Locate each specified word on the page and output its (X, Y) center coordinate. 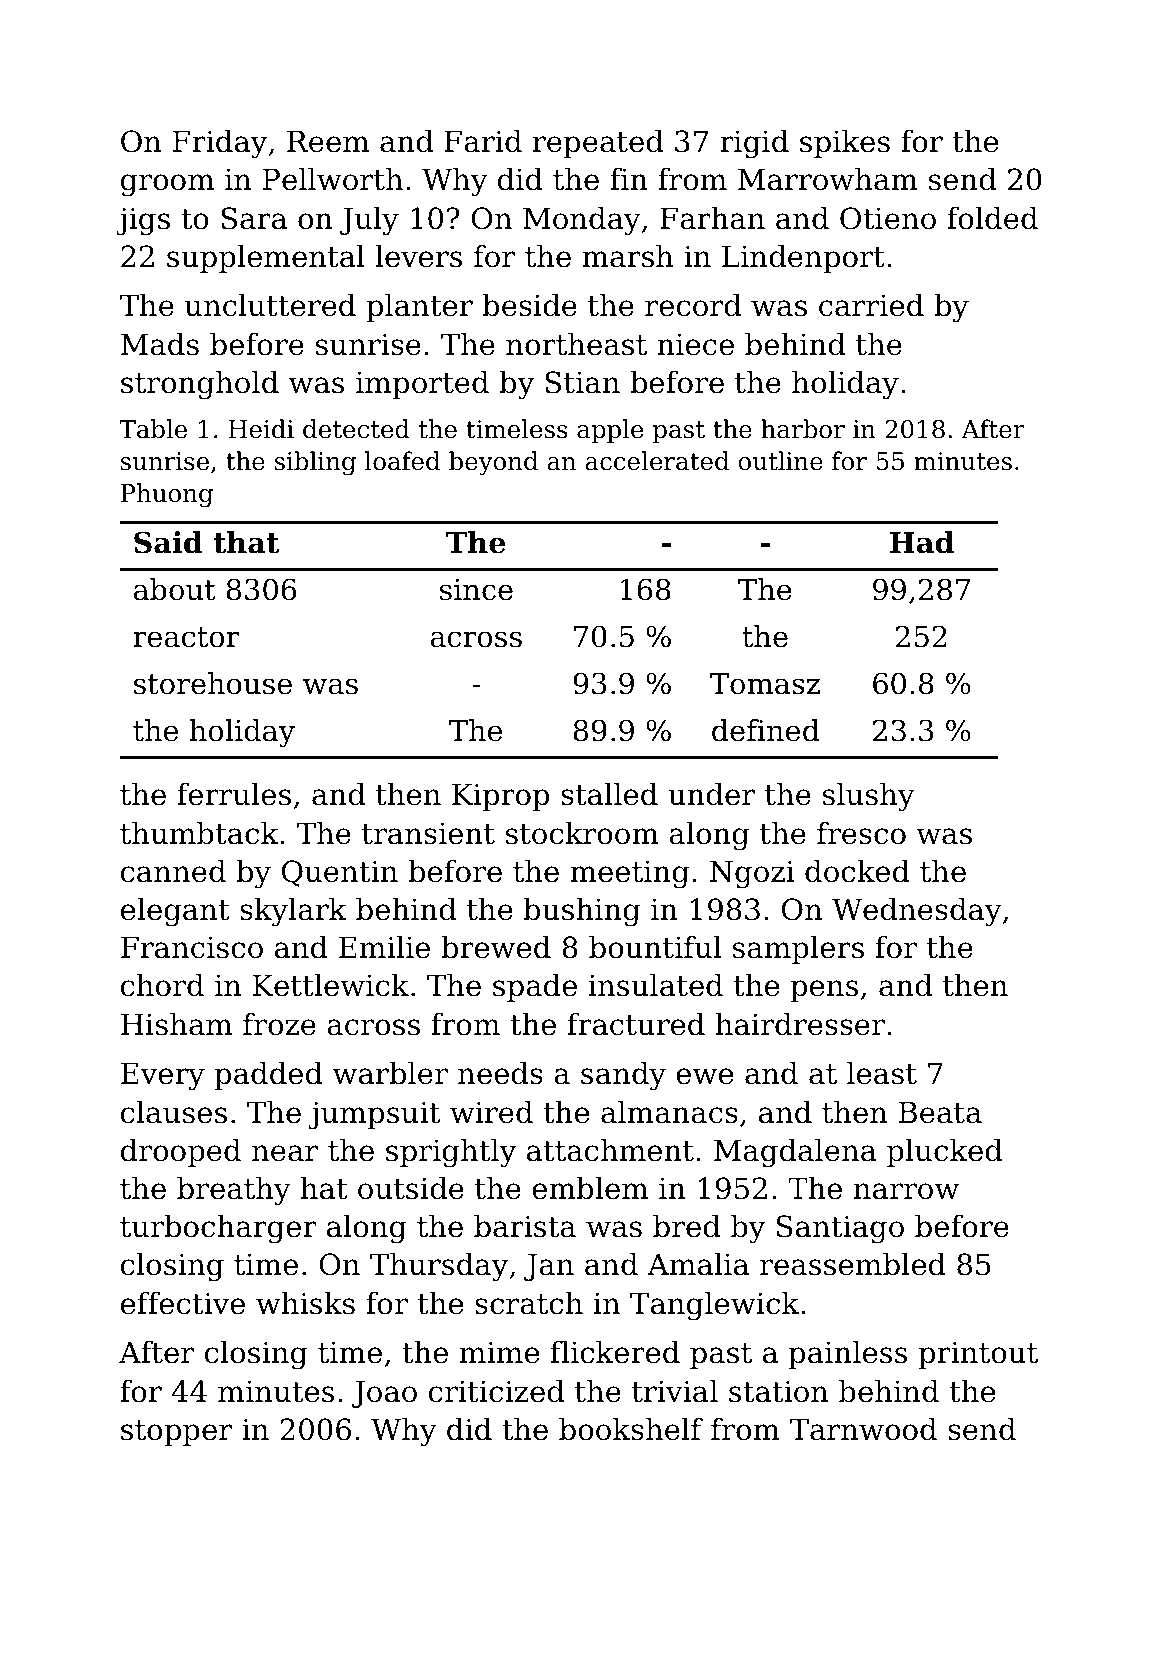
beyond (493, 463)
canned (173, 871)
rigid (754, 144)
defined (766, 730)
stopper (176, 1433)
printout (978, 1355)
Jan (549, 1267)
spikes (845, 144)
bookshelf (631, 1429)
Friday (220, 144)
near (285, 1153)
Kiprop (500, 797)
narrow (906, 1191)
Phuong (167, 495)
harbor (803, 429)
